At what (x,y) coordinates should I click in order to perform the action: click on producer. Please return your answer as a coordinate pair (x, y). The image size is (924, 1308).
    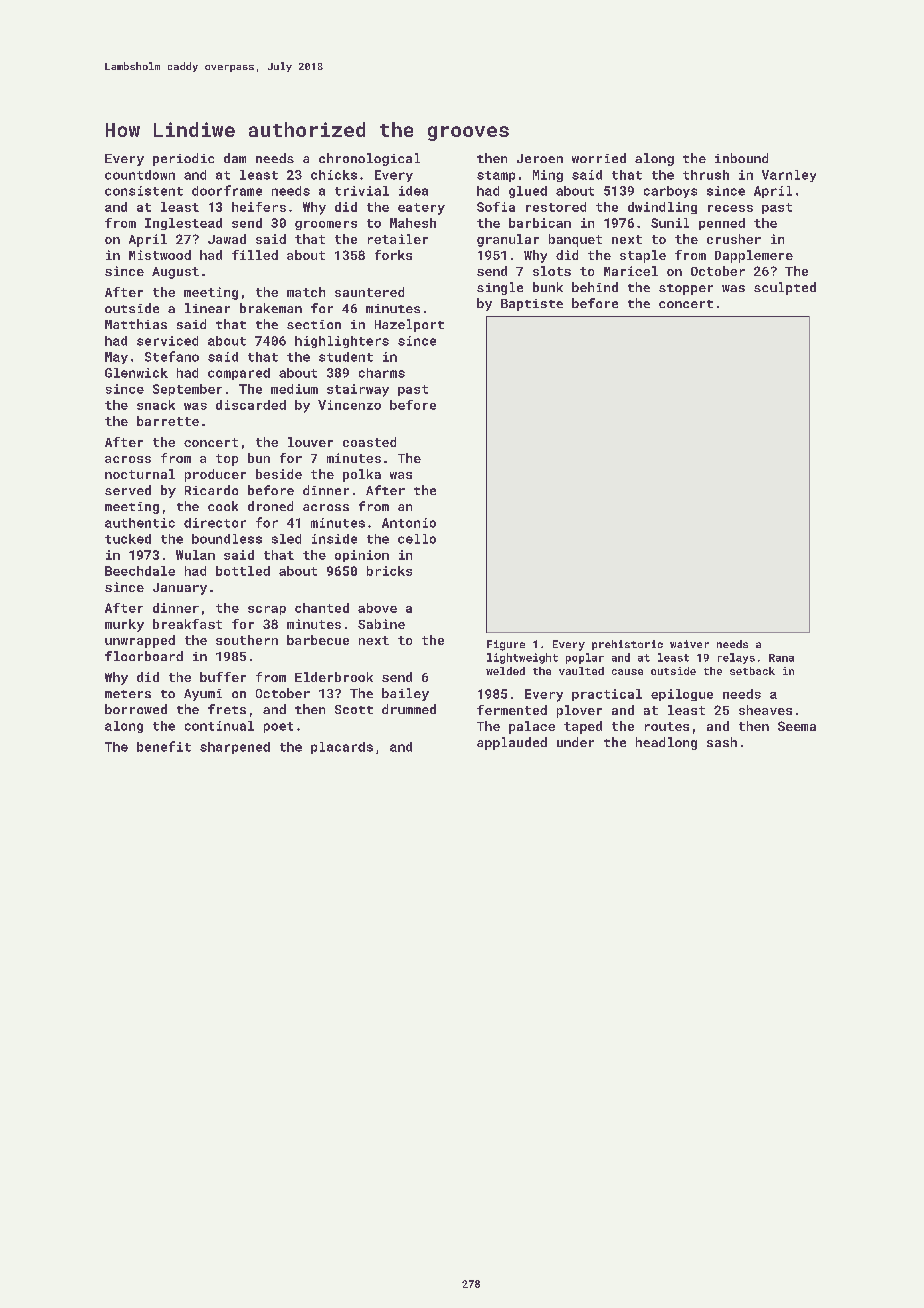
    Looking at the image, I should click on (215, 475).
